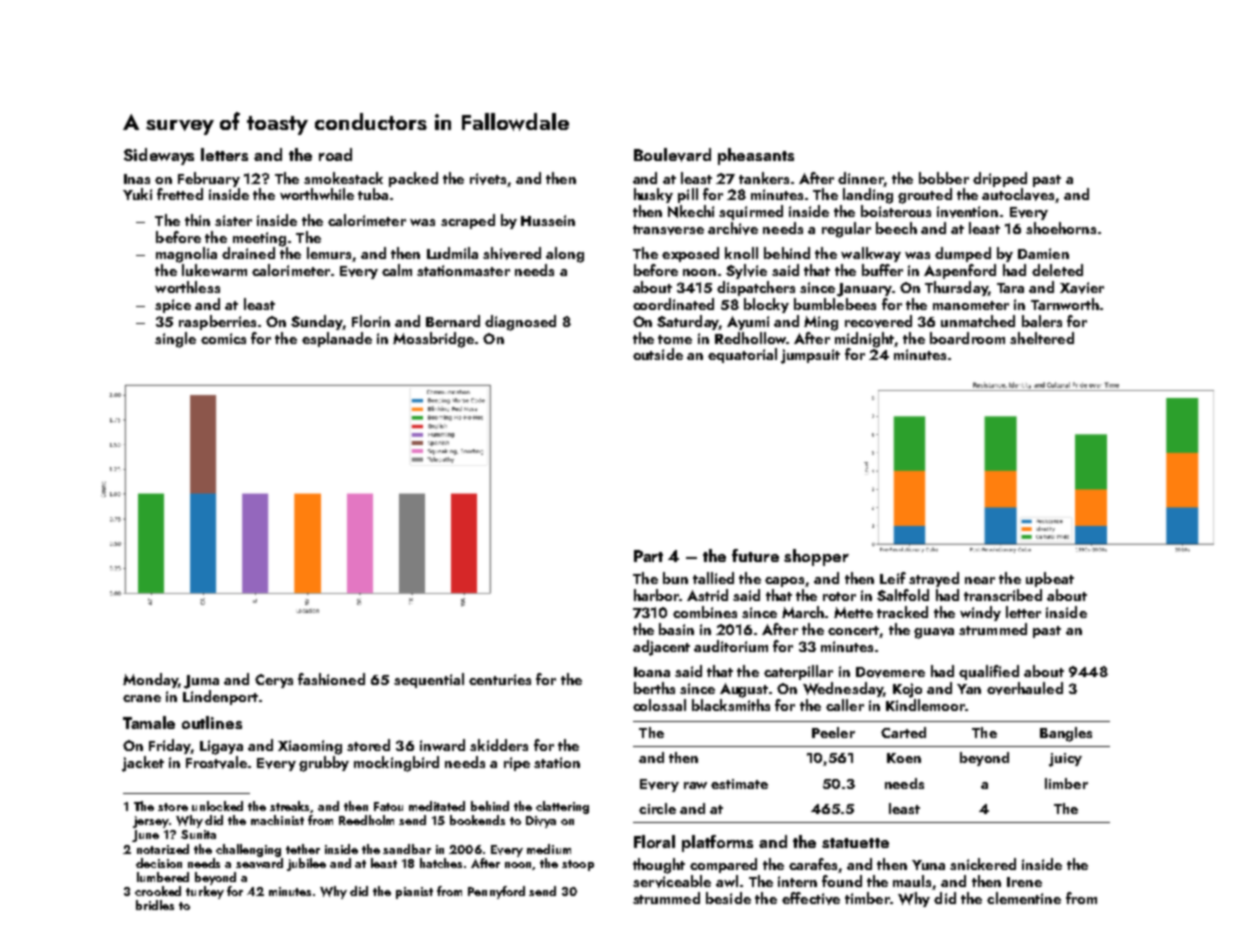  Describe the element at coordinates (1061, 228) in the document. I see `shoehorns` at that location.
